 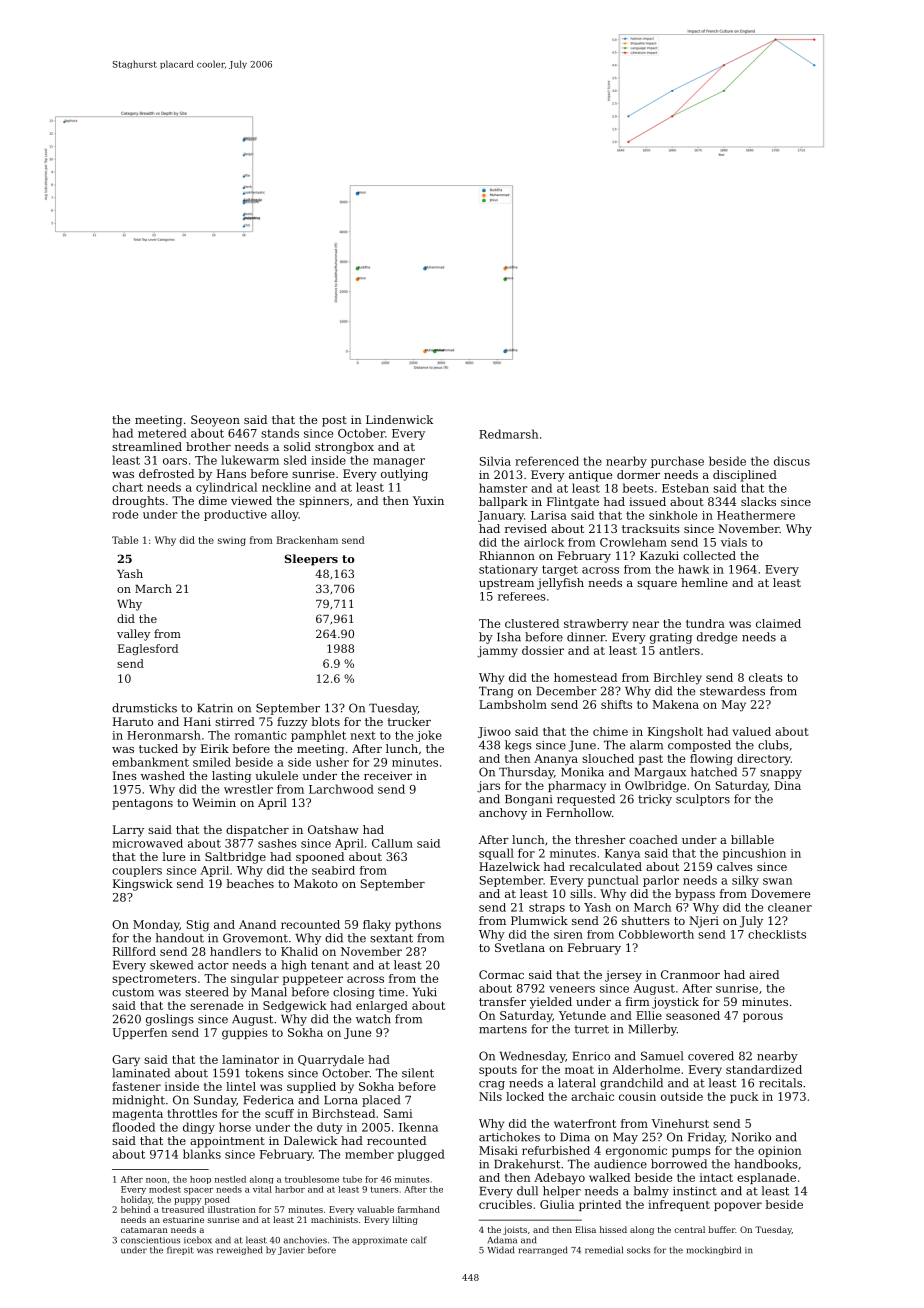 I want to click on purchase, so click(x=677, y=462).
